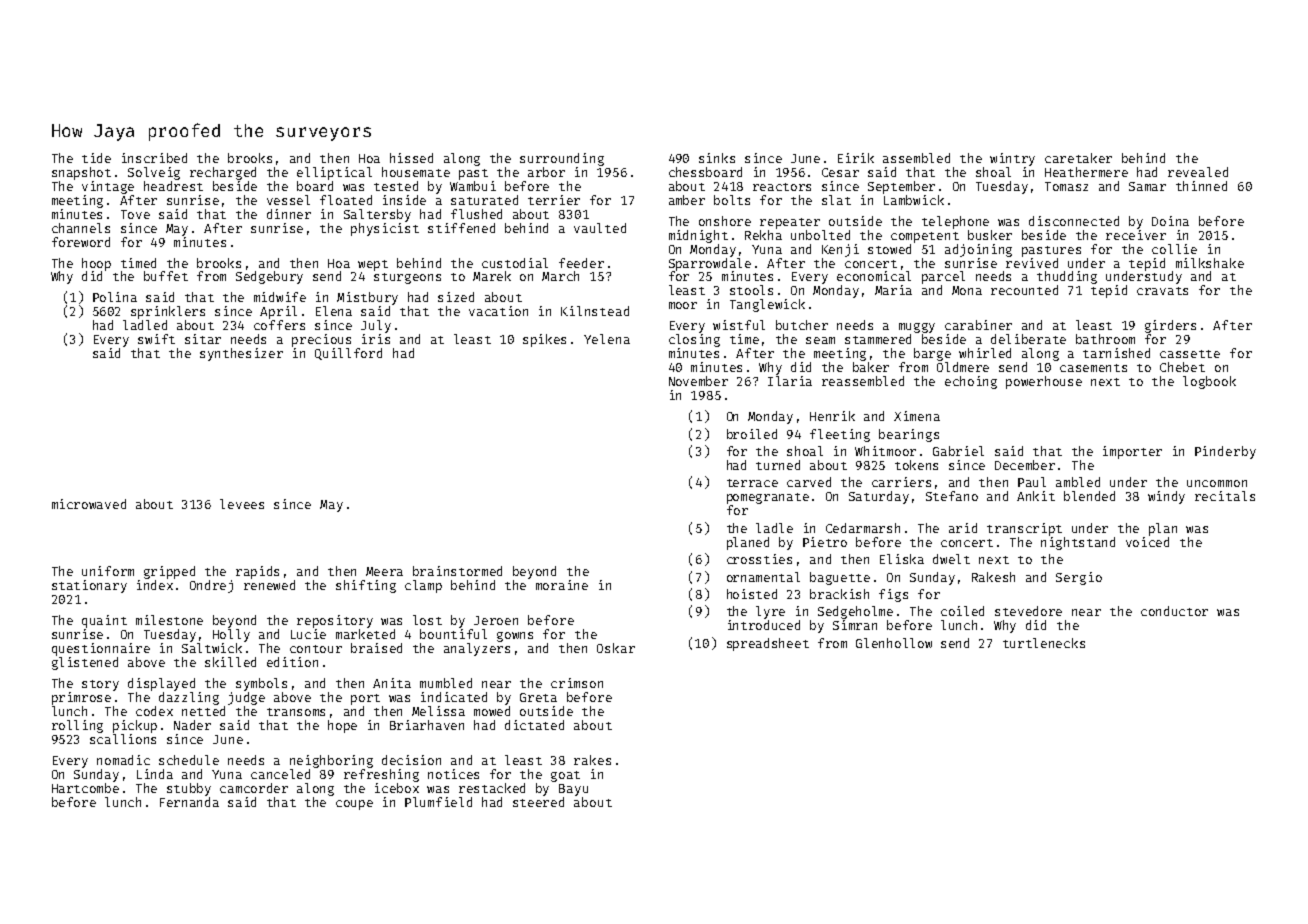  What do you see at coordinates (242, 504) in the screenshot?
I see `levees` at bounding box center [242, 504].
